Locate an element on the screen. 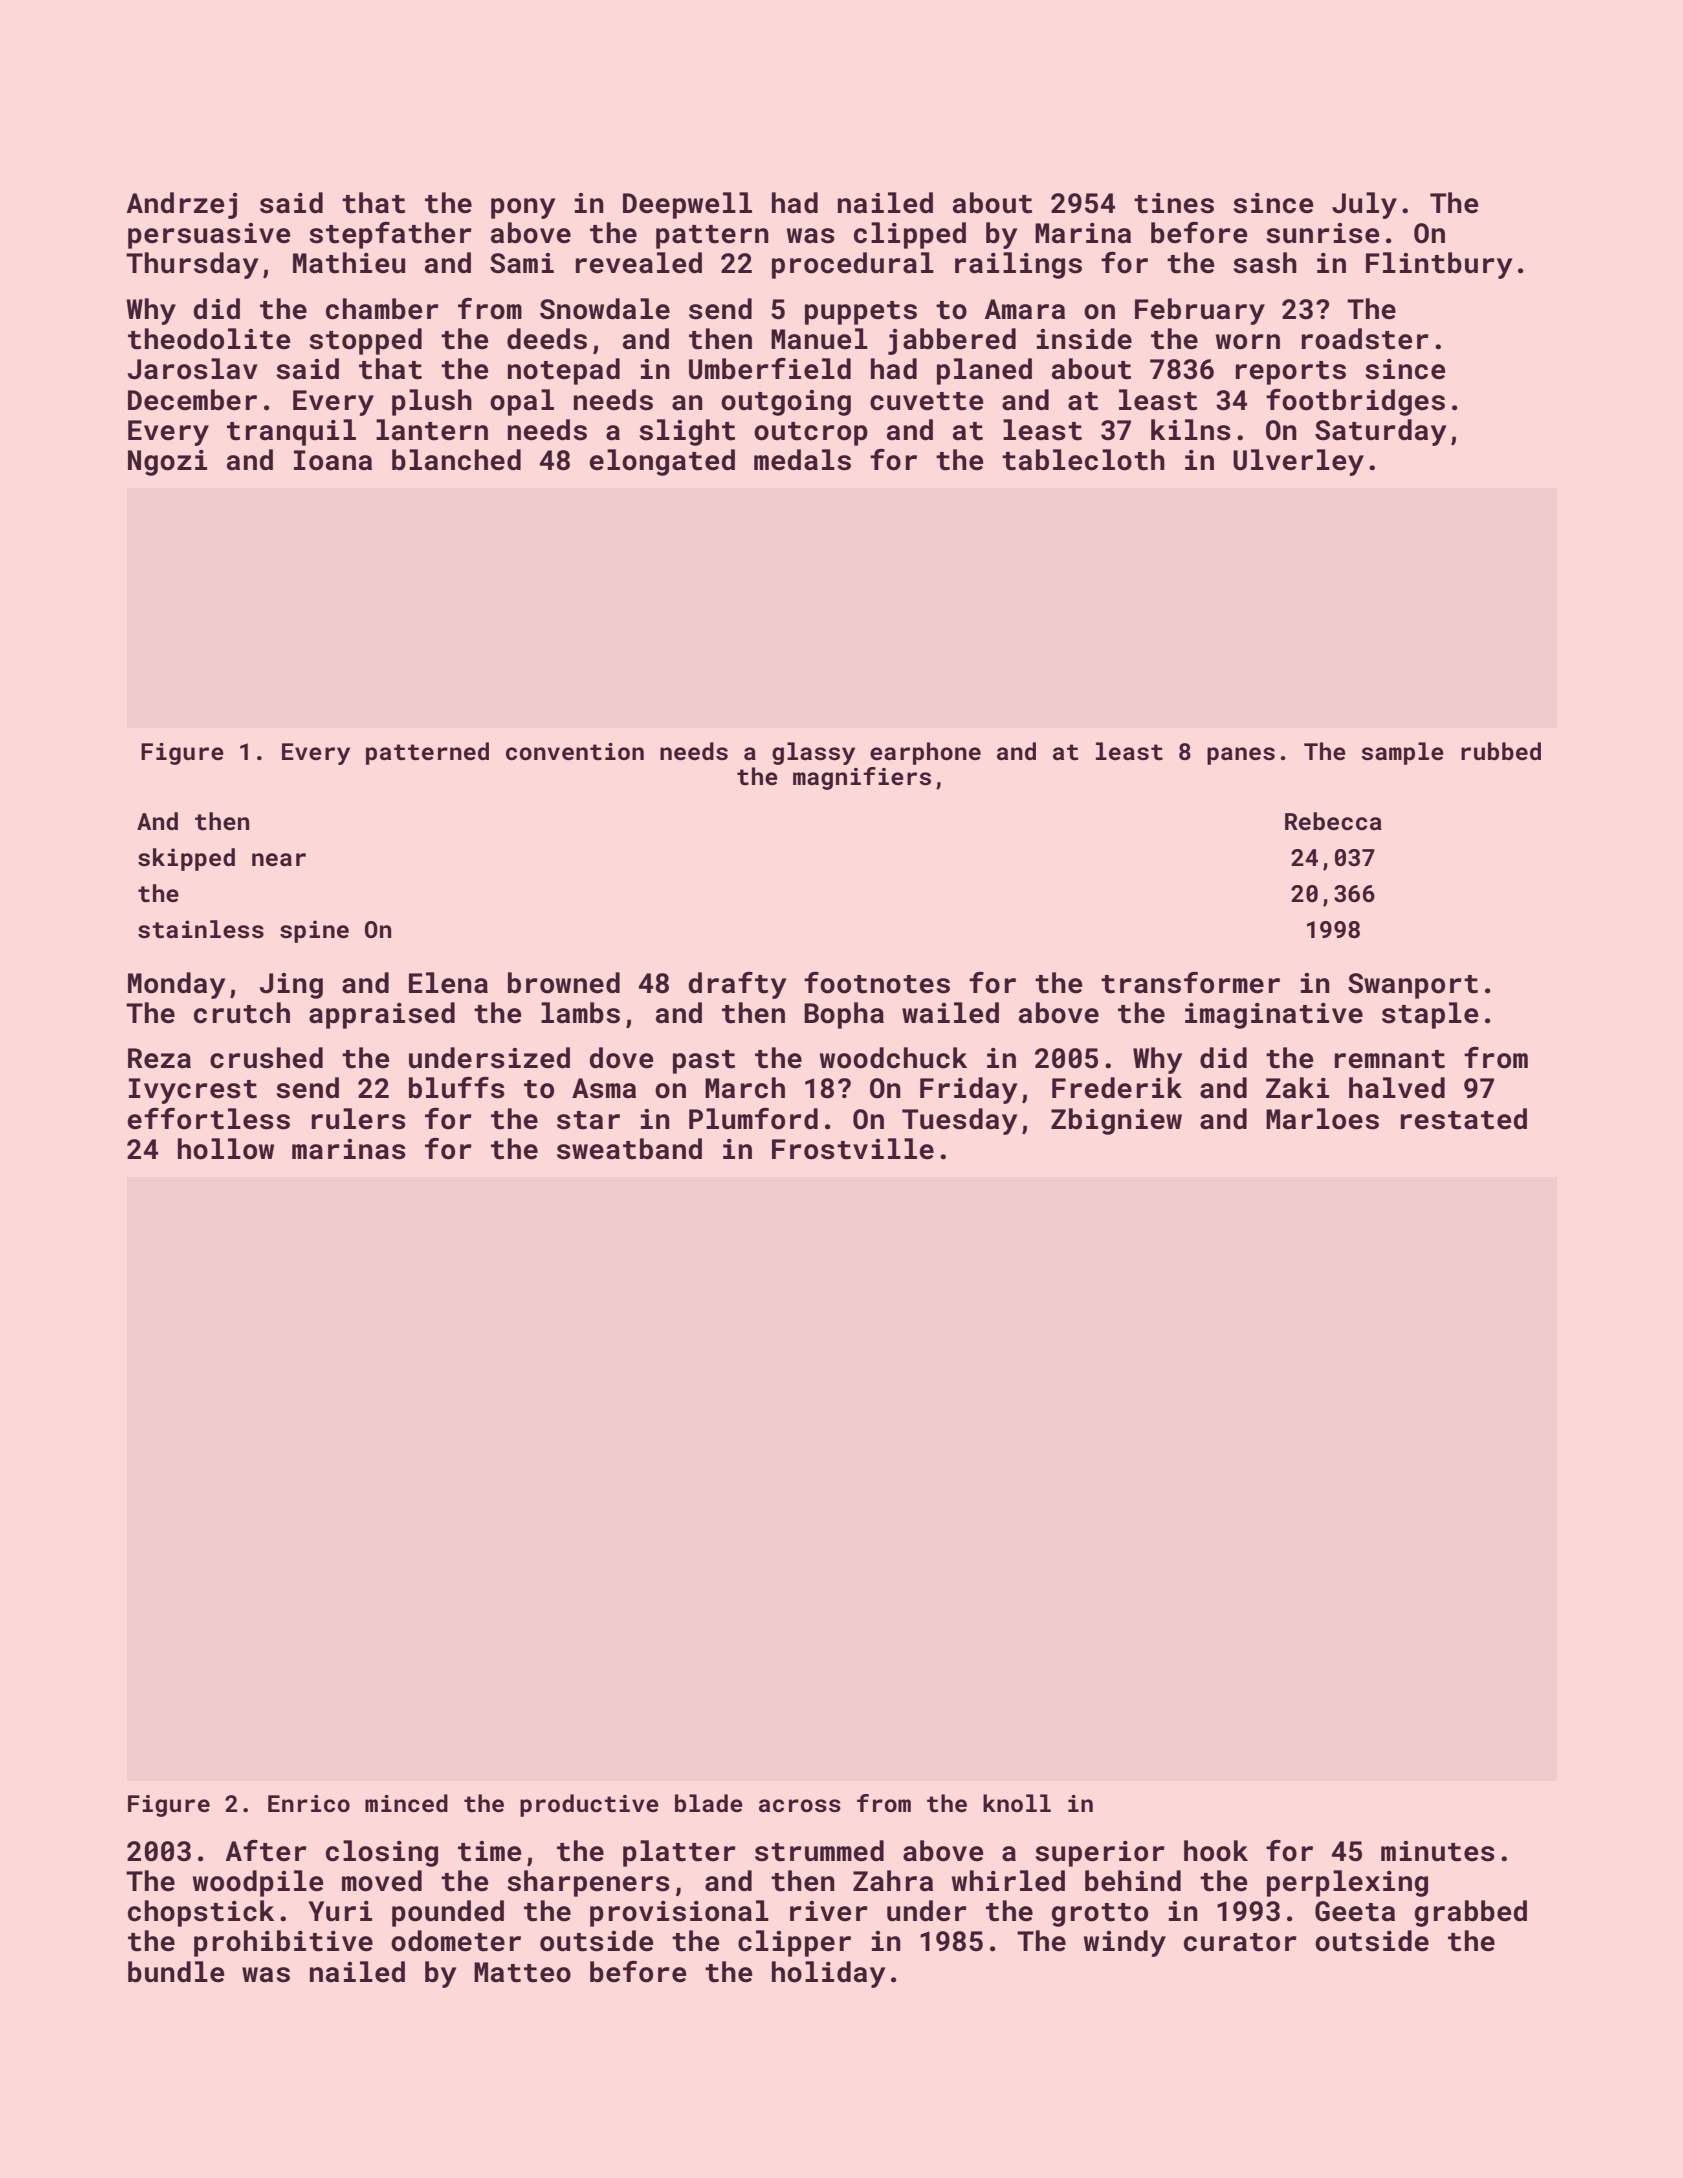 The height and width of the screenshot is (2178, 1683). stepfather is located at coordinates (390, 235).
